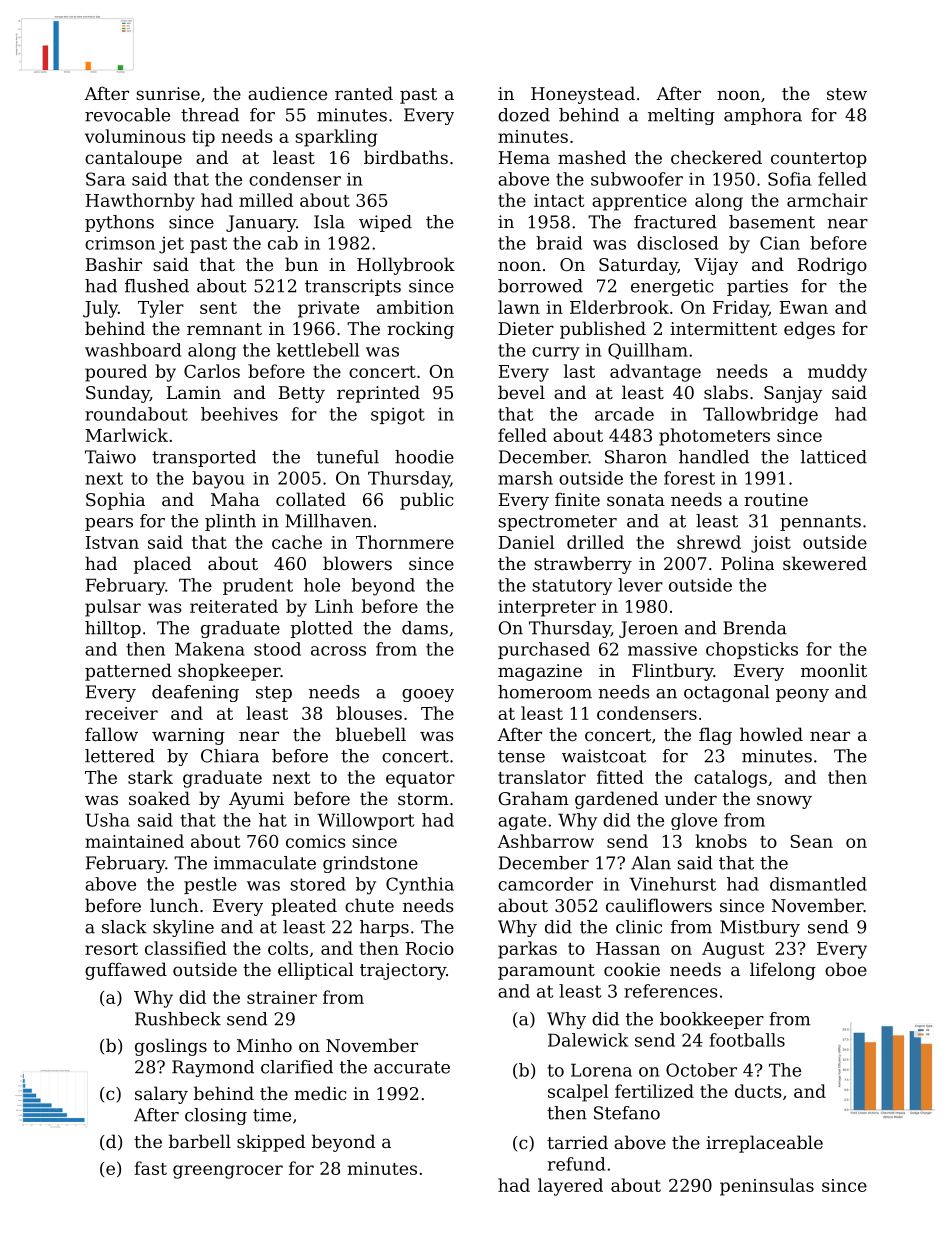 The width and height of the page is (952, 1233). Describe the element at coordinates (234, 606) in the page. I see `reiterated` at that location.
